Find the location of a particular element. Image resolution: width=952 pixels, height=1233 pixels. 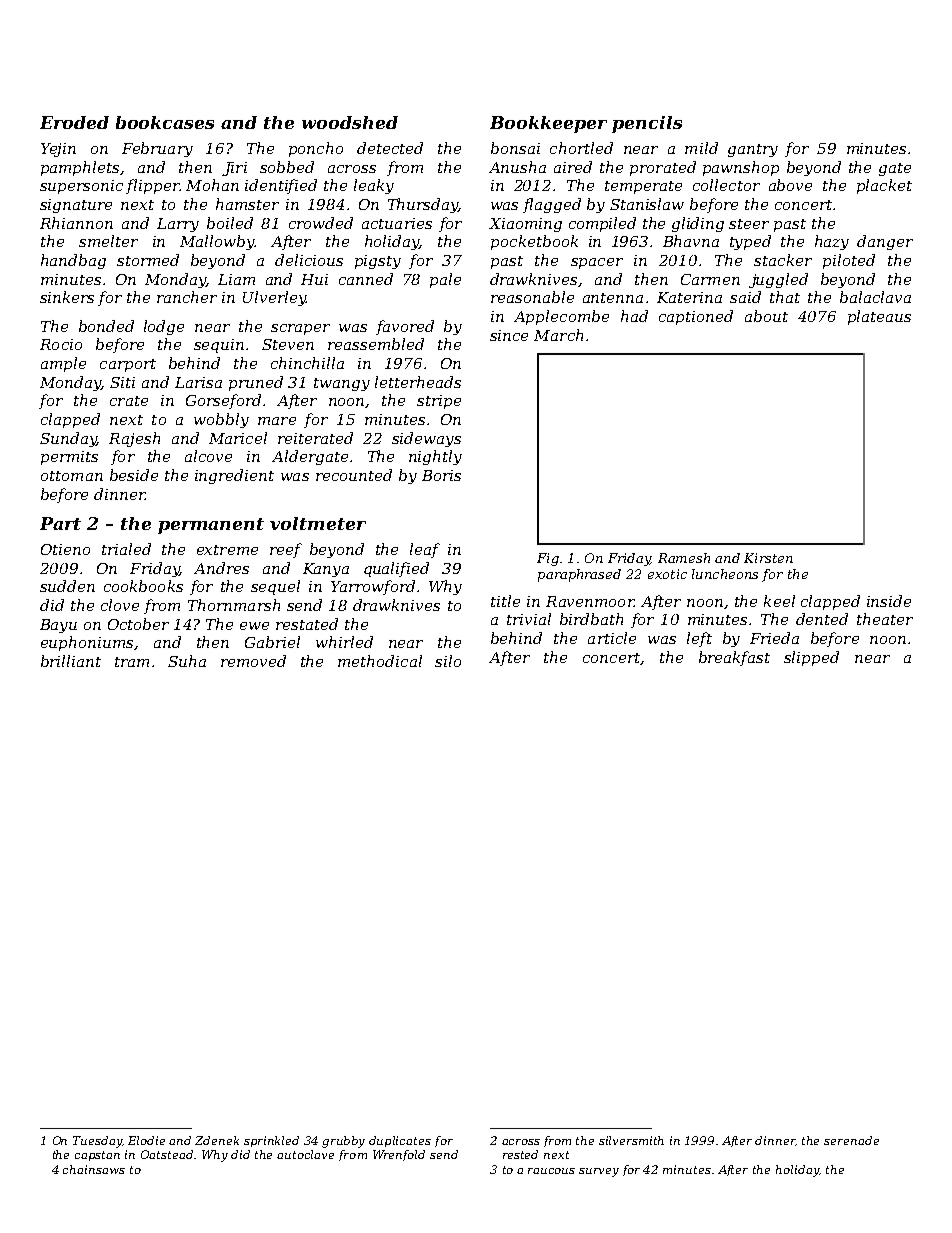

twangy is located at coordinates (342, 384).
